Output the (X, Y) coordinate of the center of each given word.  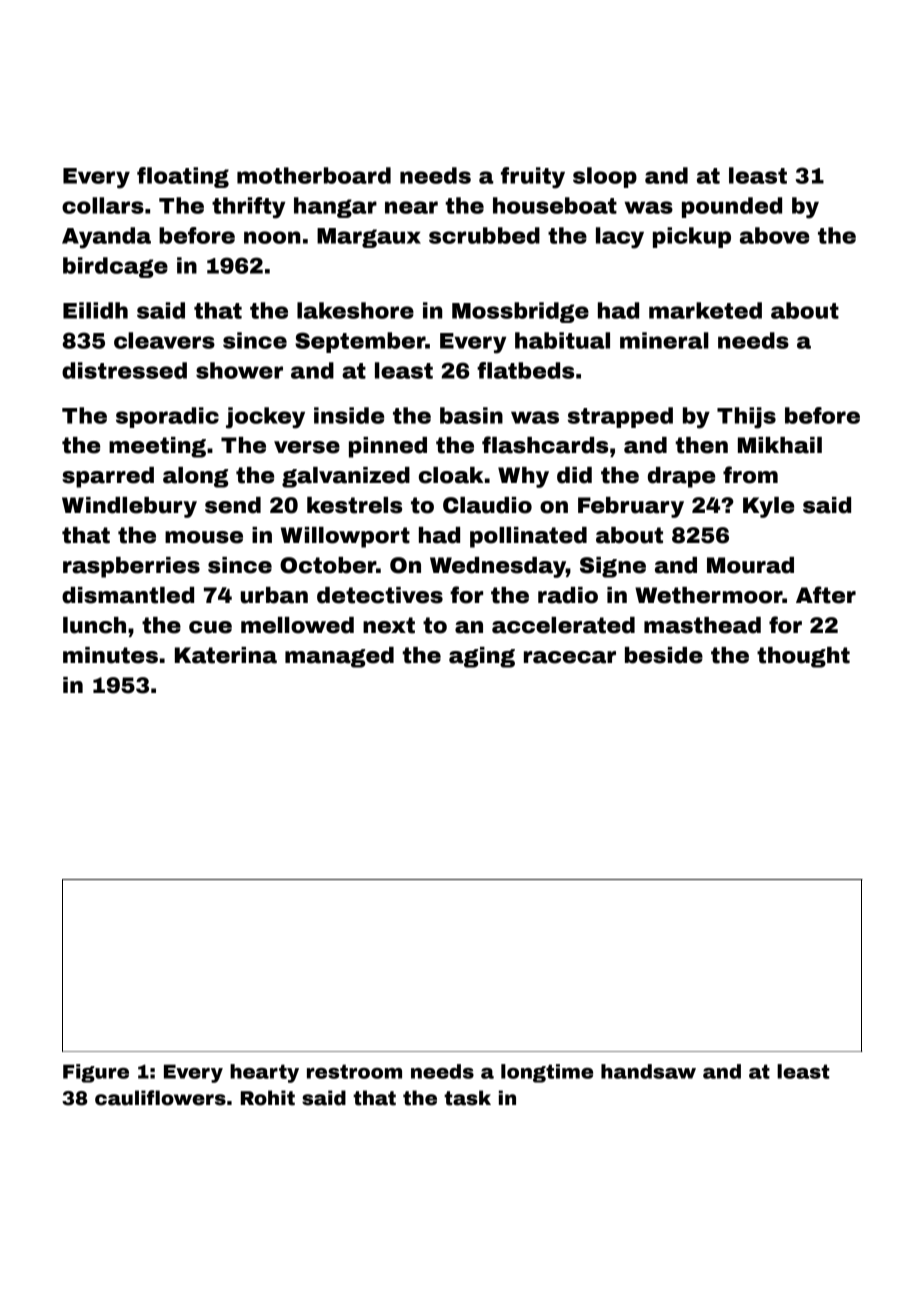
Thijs (746, 418)
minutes (110, 655)
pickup (692, 237)
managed (339, 657)
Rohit (268, 1098)
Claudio (487, 505)
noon (272, 237)
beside (664, 655)
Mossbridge (520, 312)
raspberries (131, 567)
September (360, 342)
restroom (354, 1071)
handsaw (648, 1071)
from (750, 475)
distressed (124, 370)
